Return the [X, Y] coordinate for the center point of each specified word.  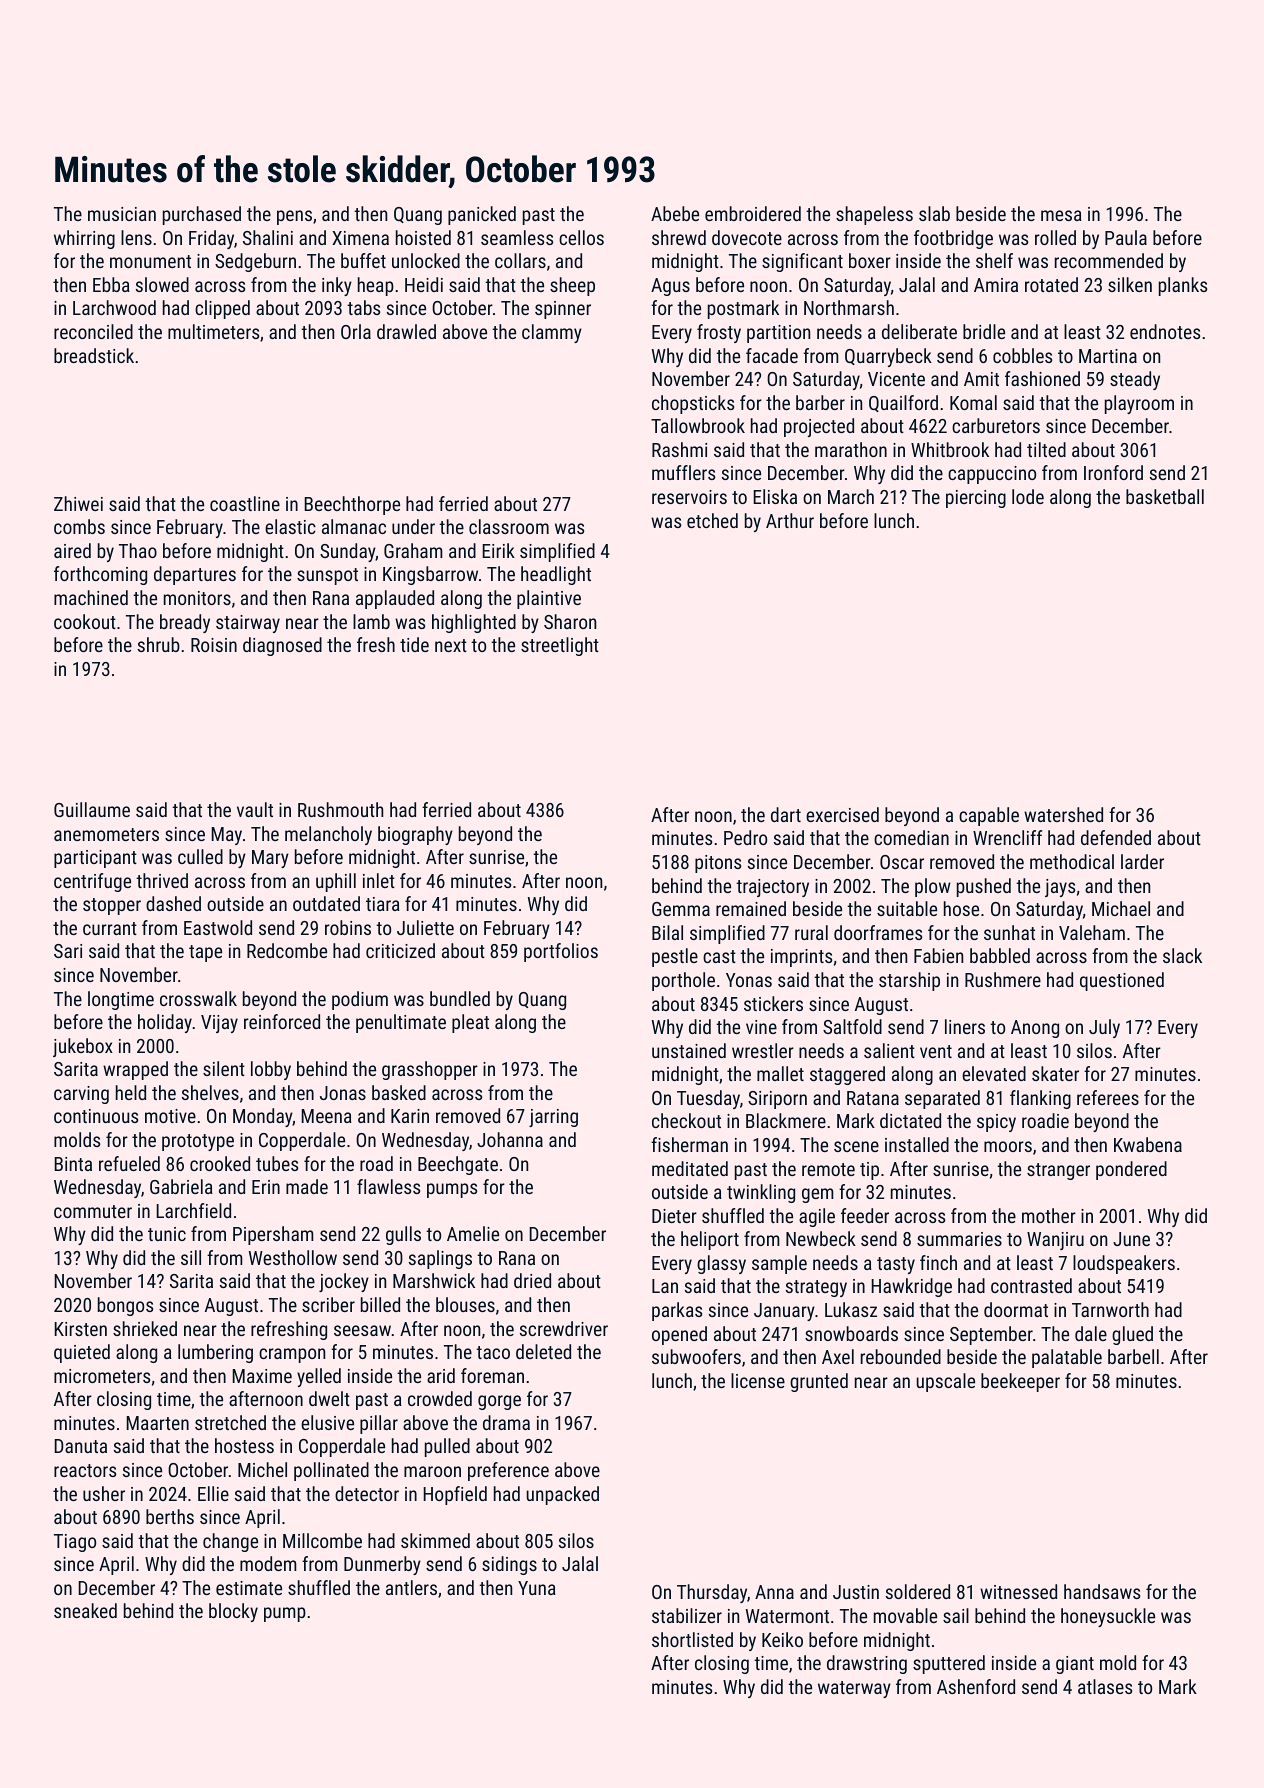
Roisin [214, 645]
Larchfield [193, 1210]
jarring [553, 1118]
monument [150, 261]
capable [989, 816]
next [451, 645]
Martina [1108, 356]
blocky [233, 1612]
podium [360, 1000]
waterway [854, 1689]
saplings [440, 1259]
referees [1108, 1097]
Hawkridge [911, 1287]
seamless [517, 237]
